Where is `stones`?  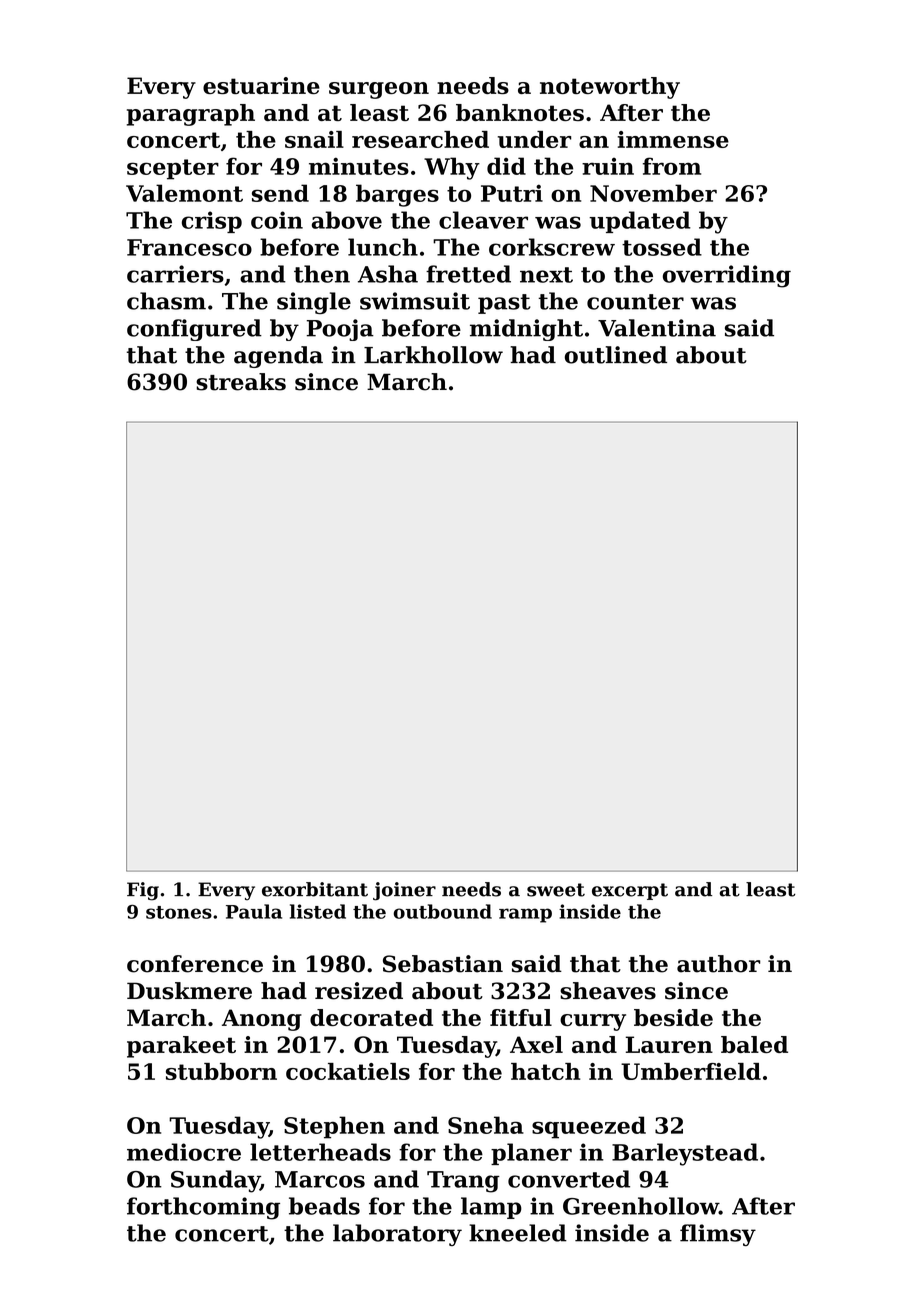
stones is located at coordinates (179, 912).
